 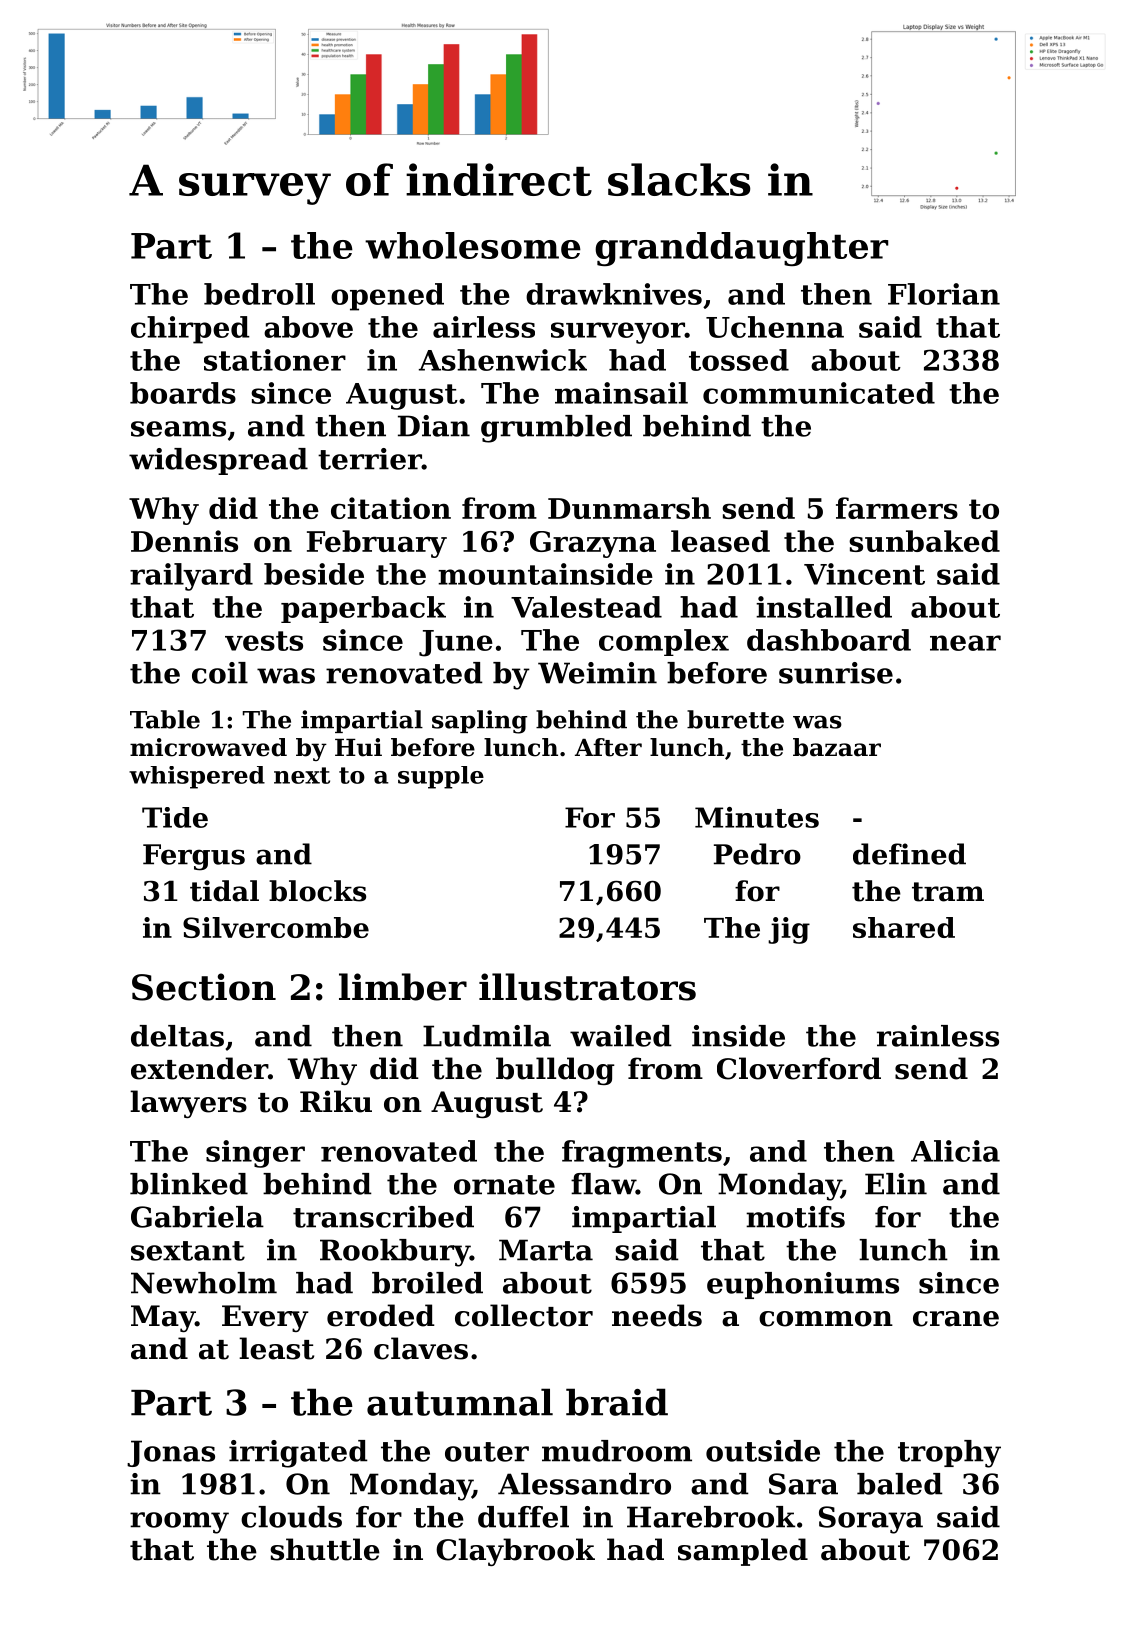 What do you see at coordinates (190, 330) in the image?
I see `chirped` at bounding box center [190, 330].
